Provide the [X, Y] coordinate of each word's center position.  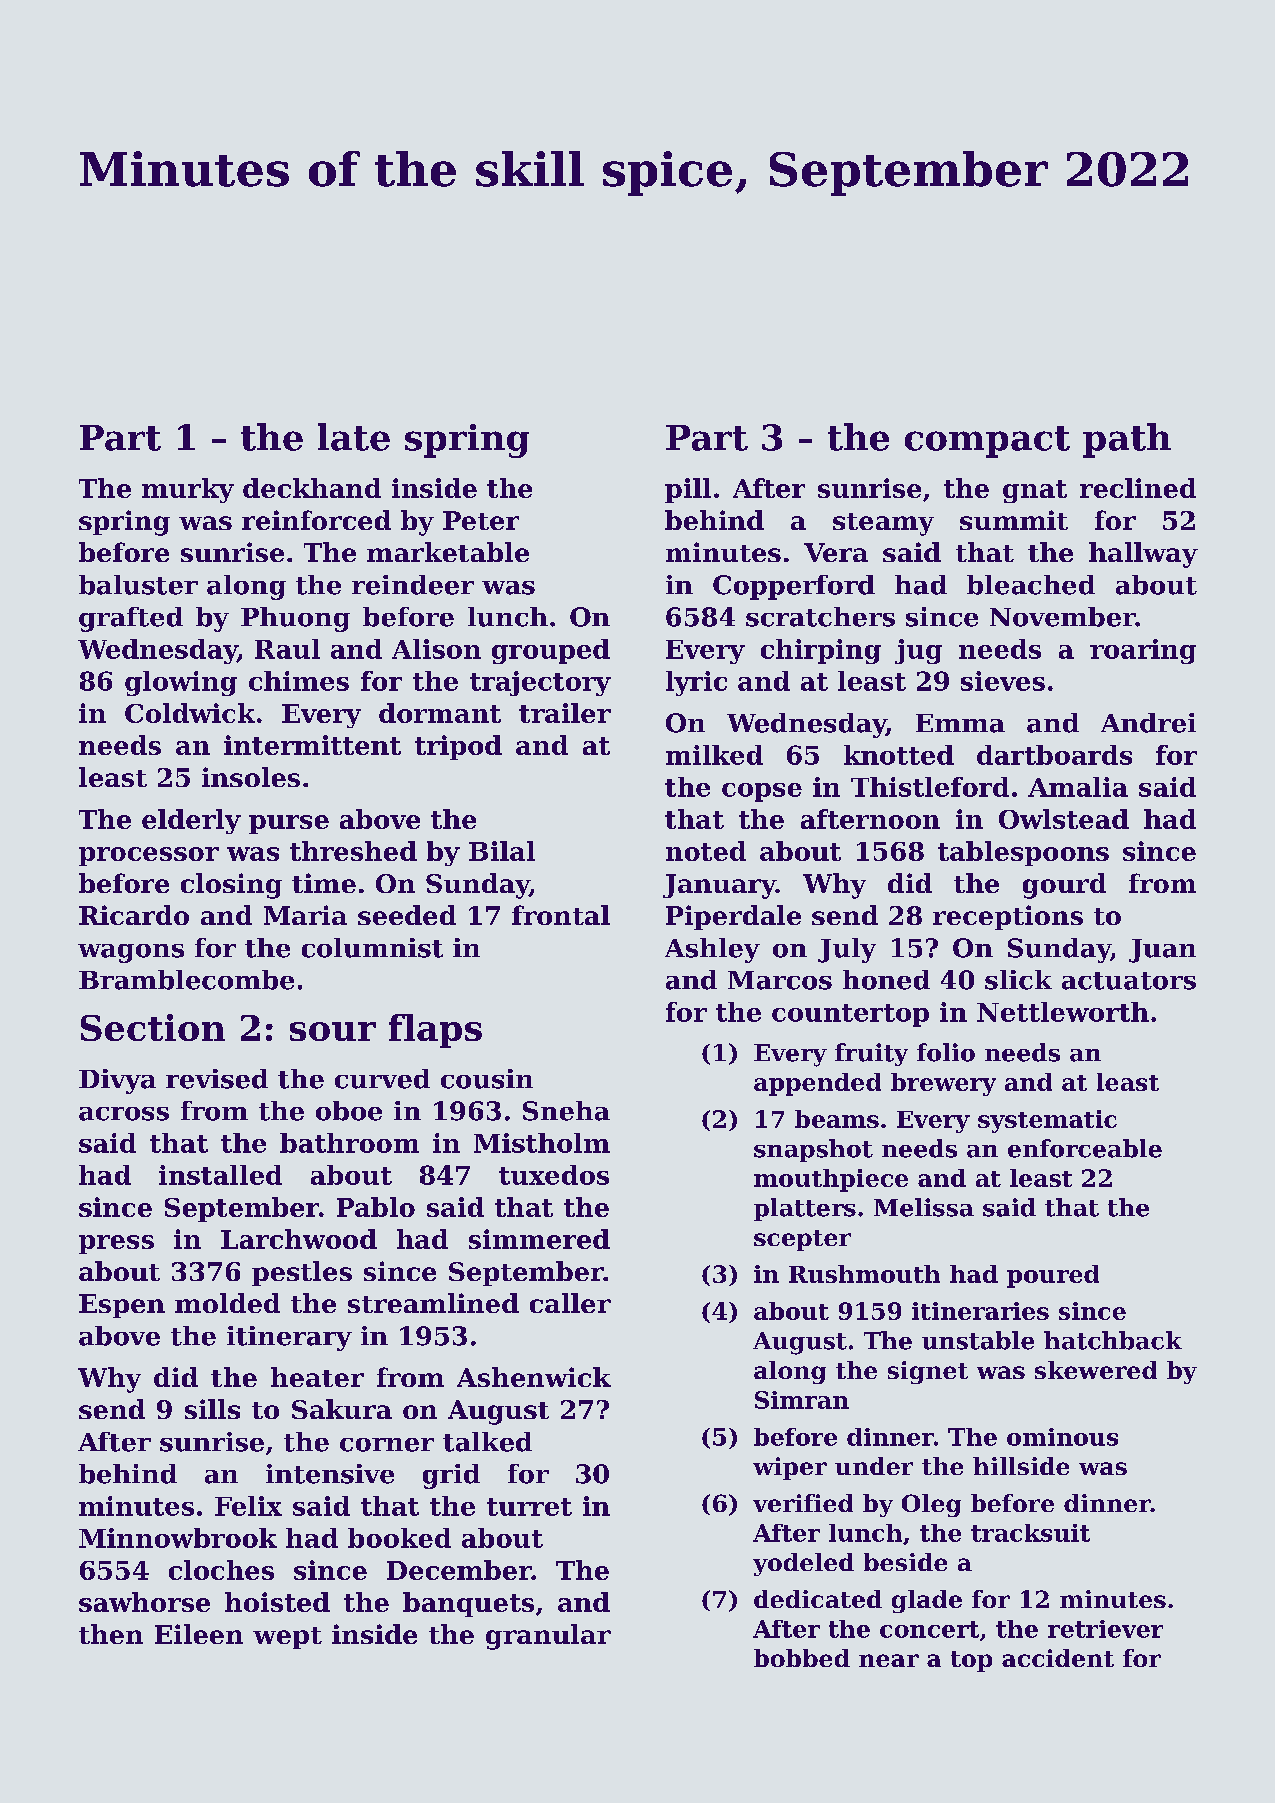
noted [706, 851]
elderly [191, 821]
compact [987, 442]
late [354, 437]
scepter [802, 1240]
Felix [248, 1506]
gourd [1064, 886]
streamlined [433, 1303]
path [1127, 440]
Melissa [924, 1207]
